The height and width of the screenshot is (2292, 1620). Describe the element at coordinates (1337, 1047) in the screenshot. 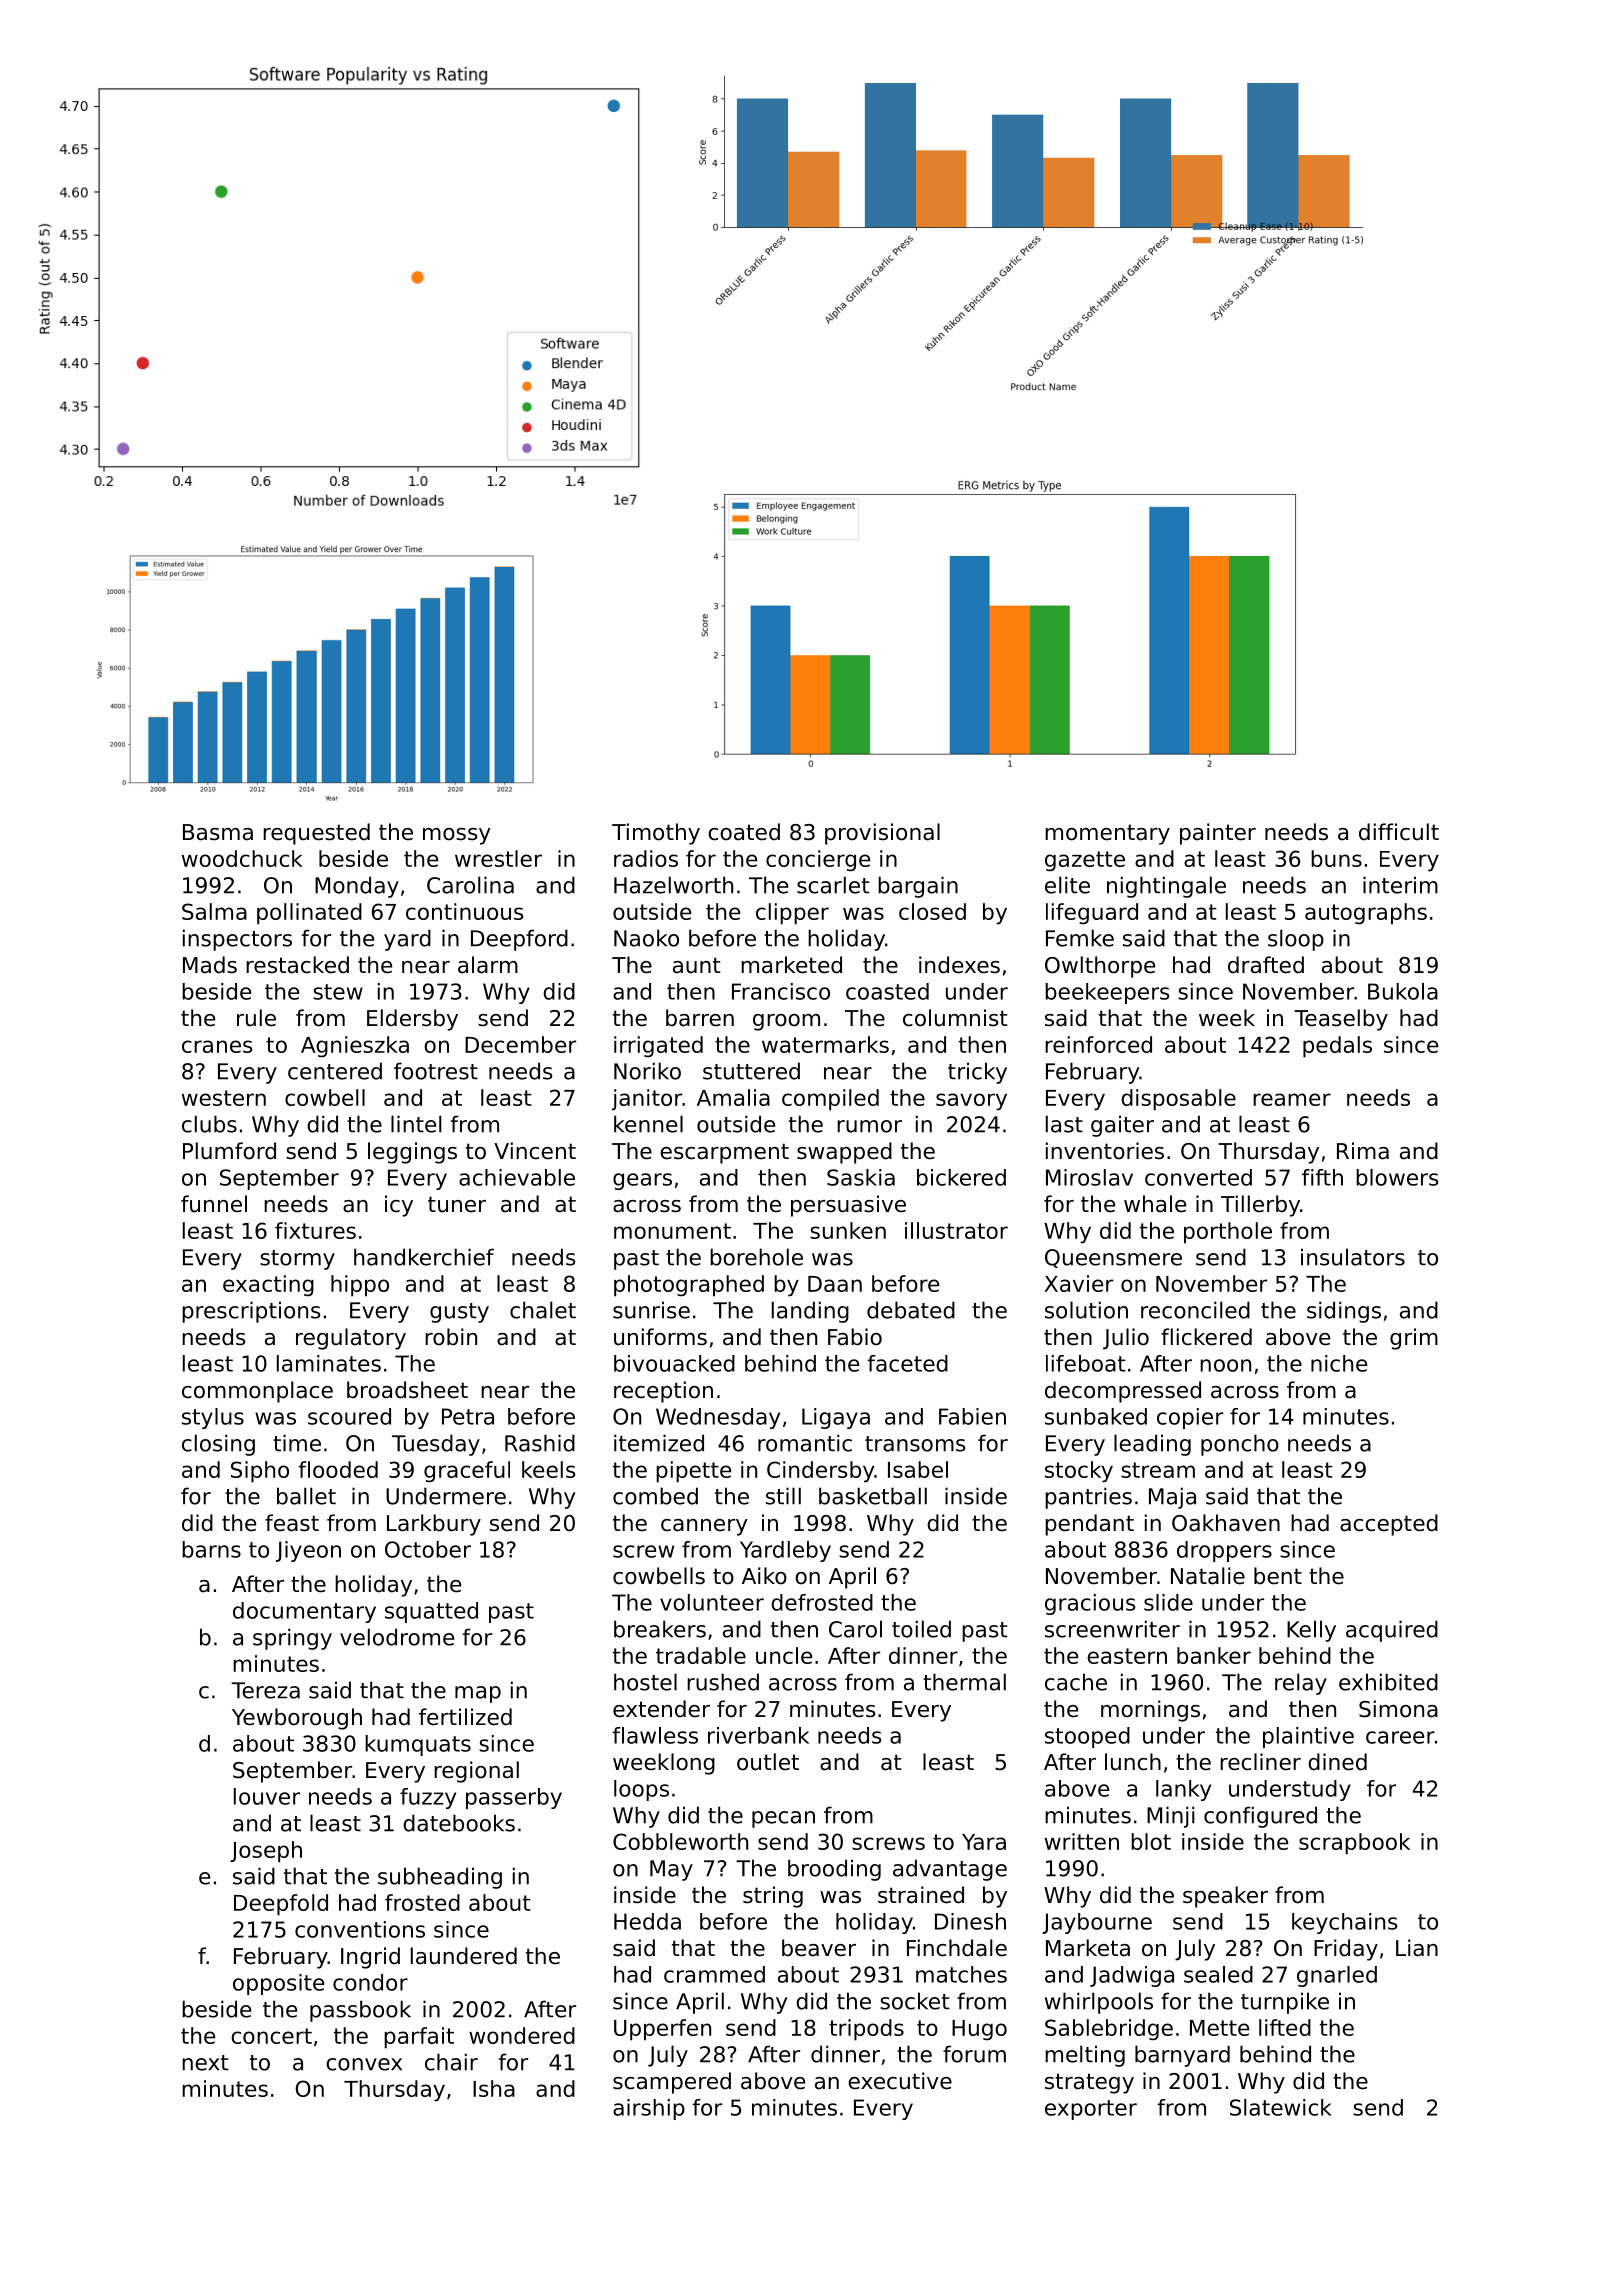

I see `pedals` at that location.
